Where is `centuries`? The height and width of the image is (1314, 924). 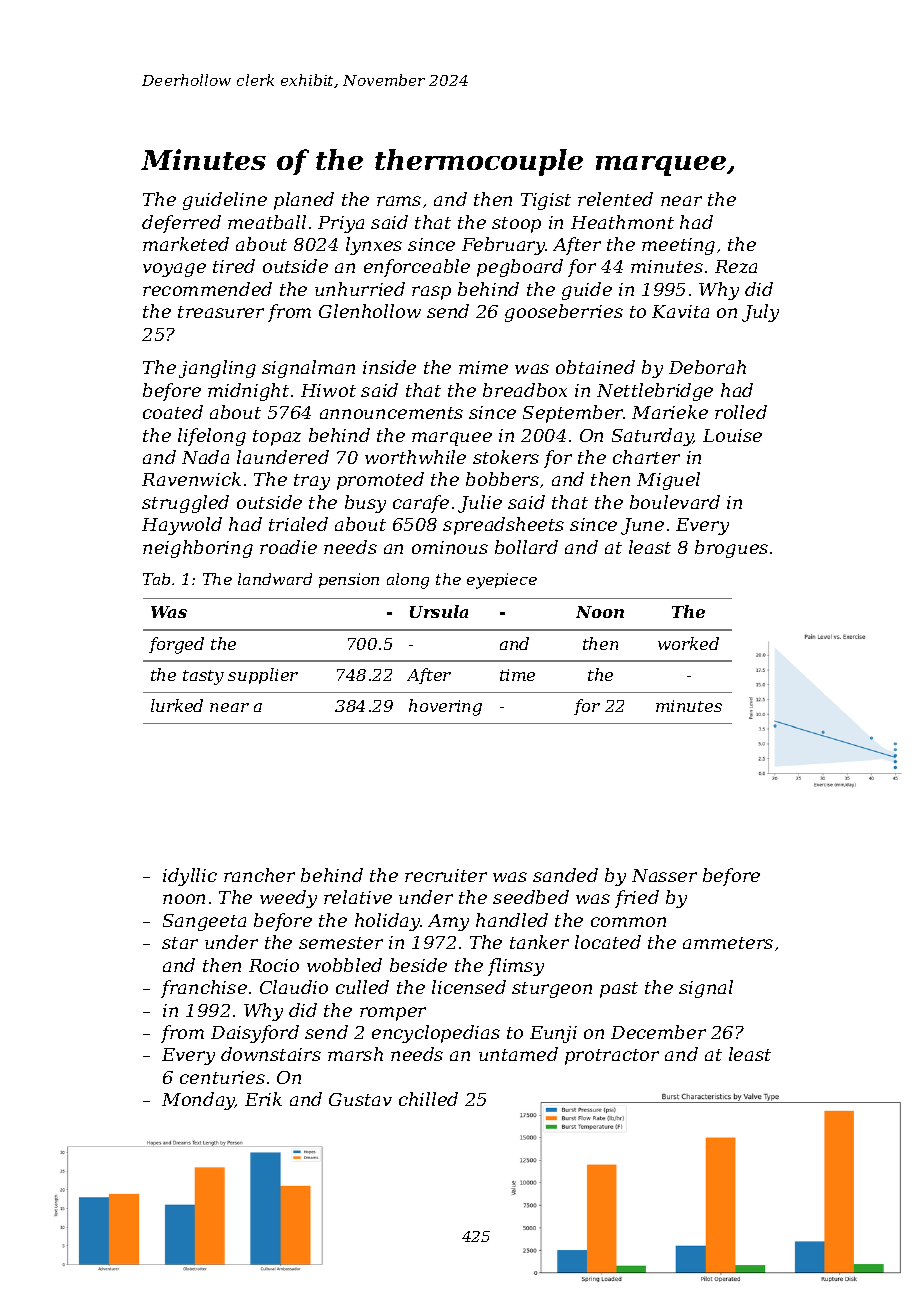 centuries is located at coordinates (222, 1077).
